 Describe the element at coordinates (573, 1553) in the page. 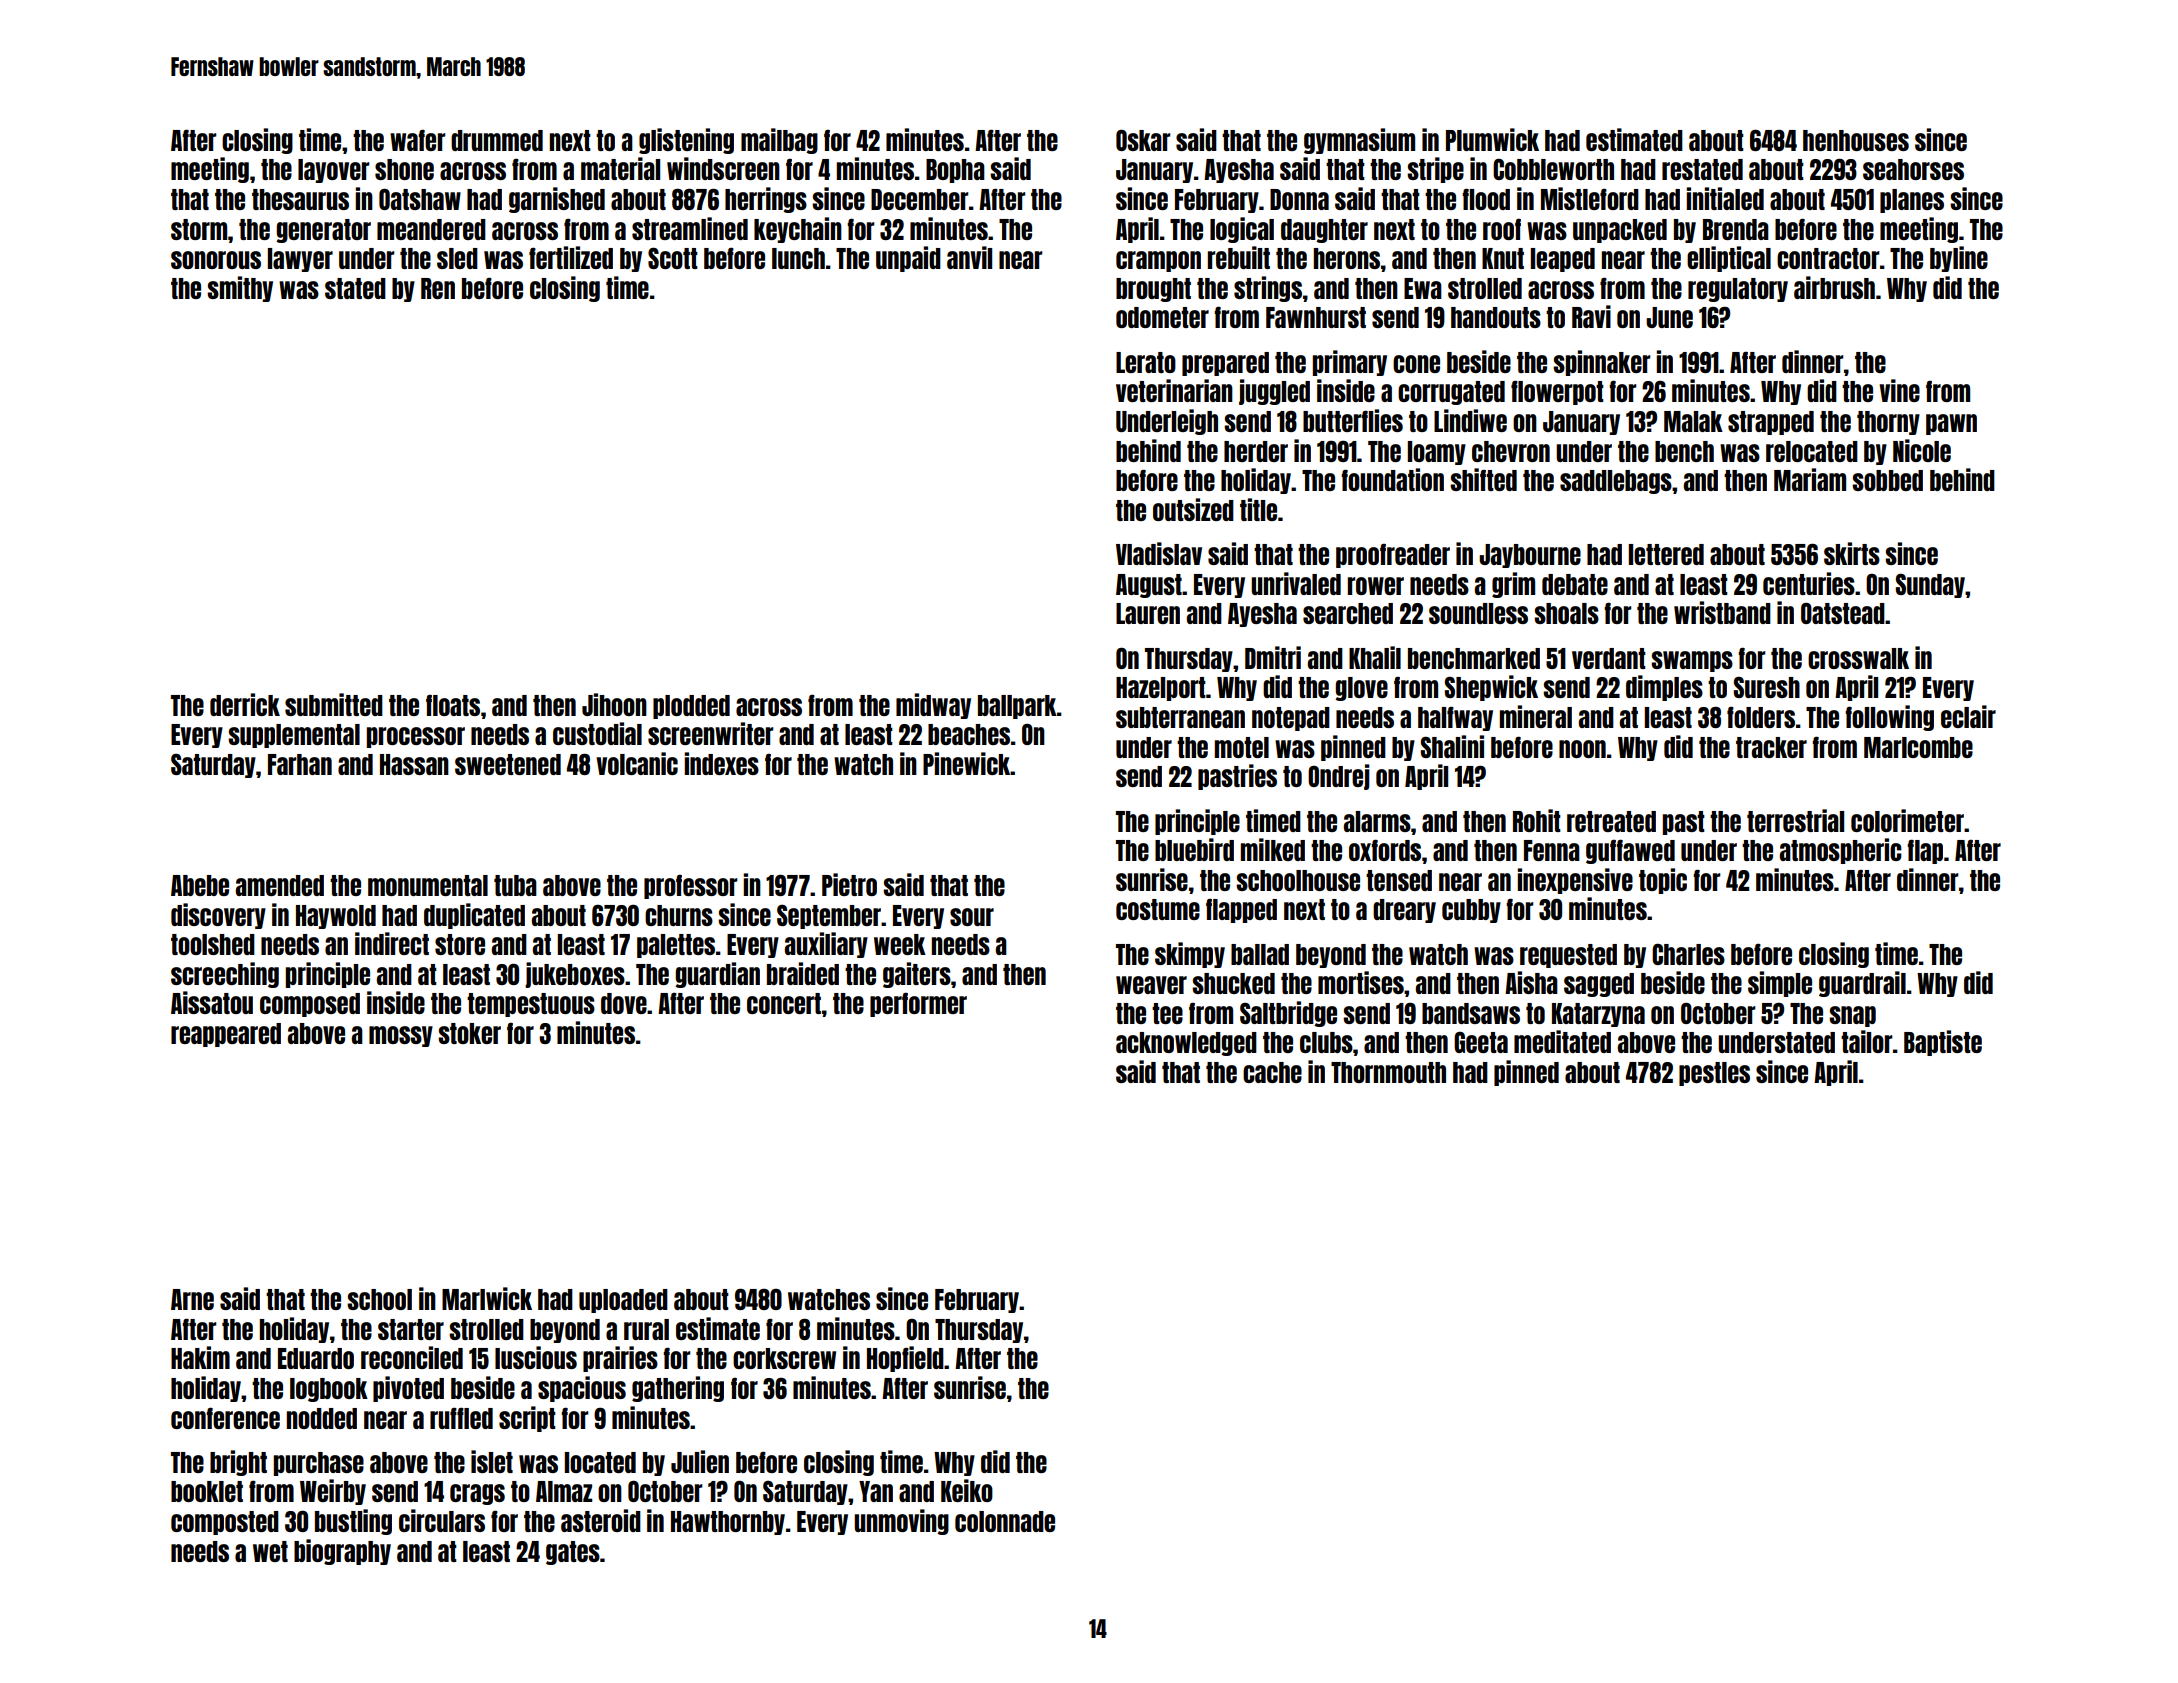

I see `gates` at that location.
